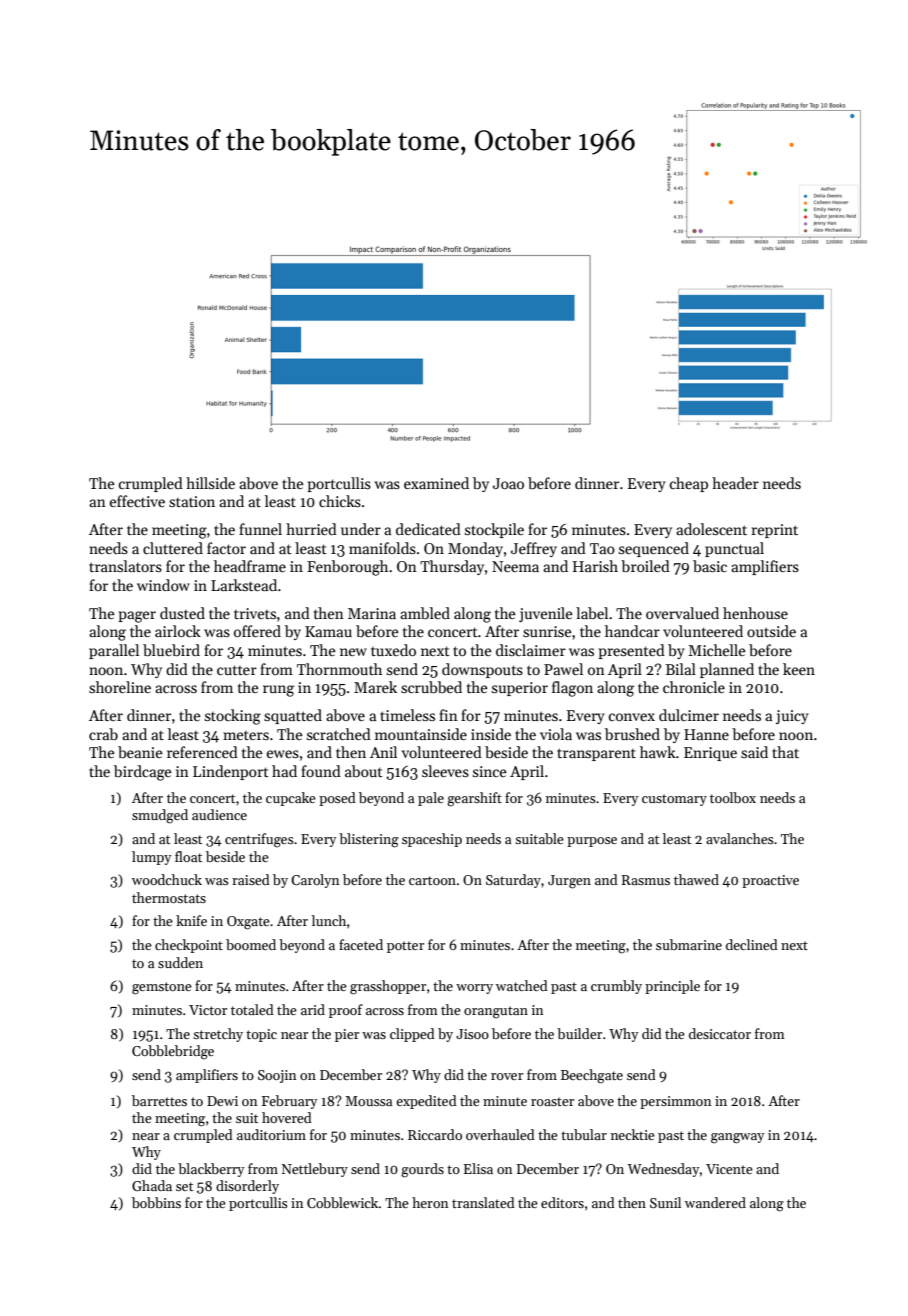  What do you see at coordinates (507, 1076) in the image?
I see `rover` at bounding box center [507, 1076].
